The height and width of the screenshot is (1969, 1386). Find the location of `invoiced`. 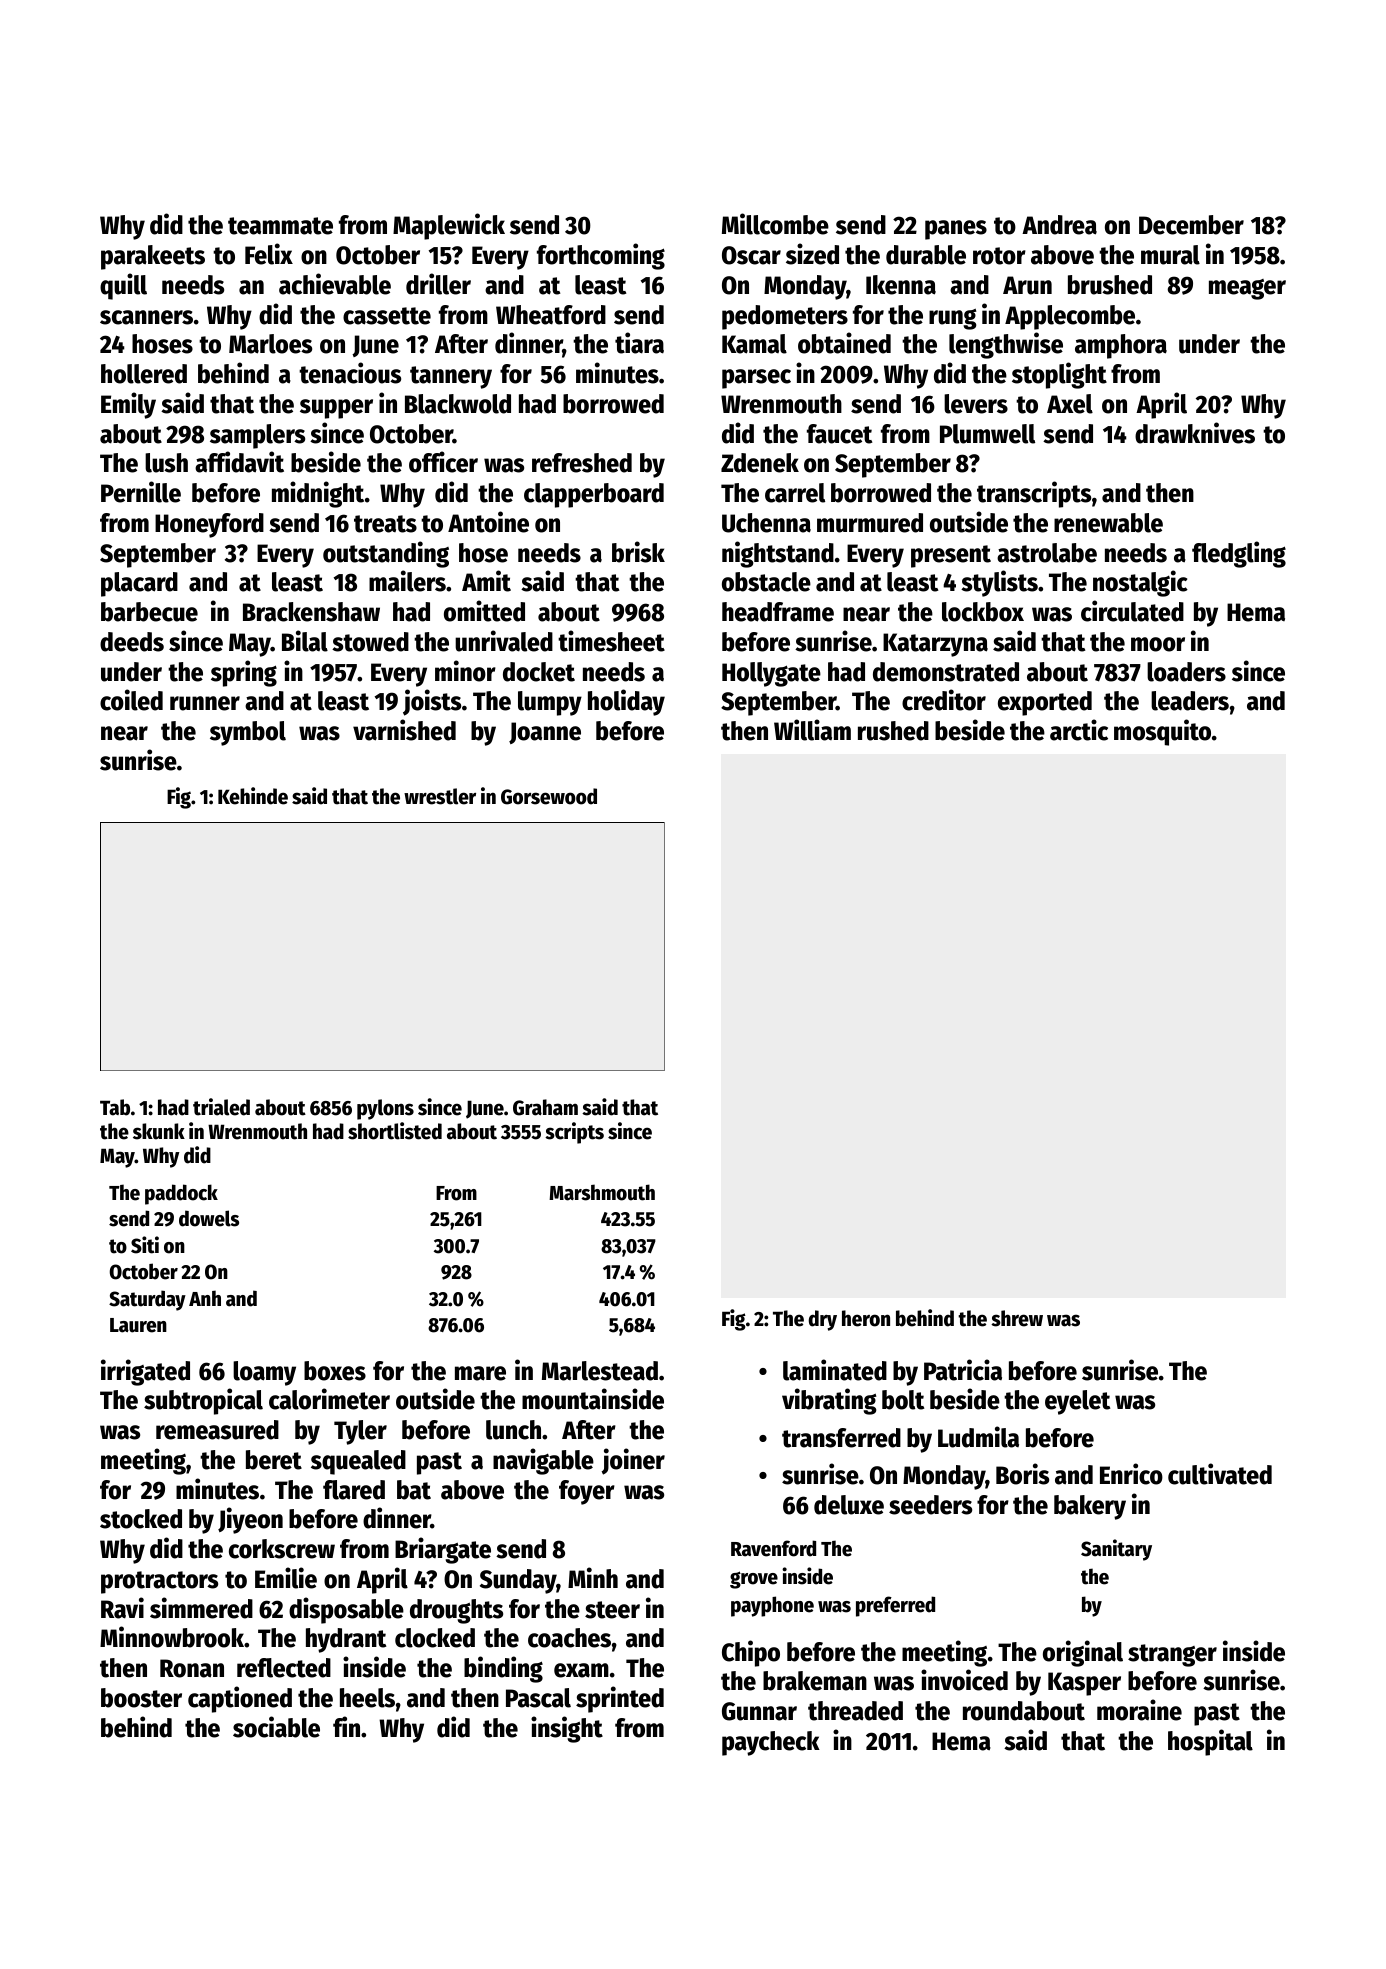

invoiced is located at coordinates (964, 1680).
